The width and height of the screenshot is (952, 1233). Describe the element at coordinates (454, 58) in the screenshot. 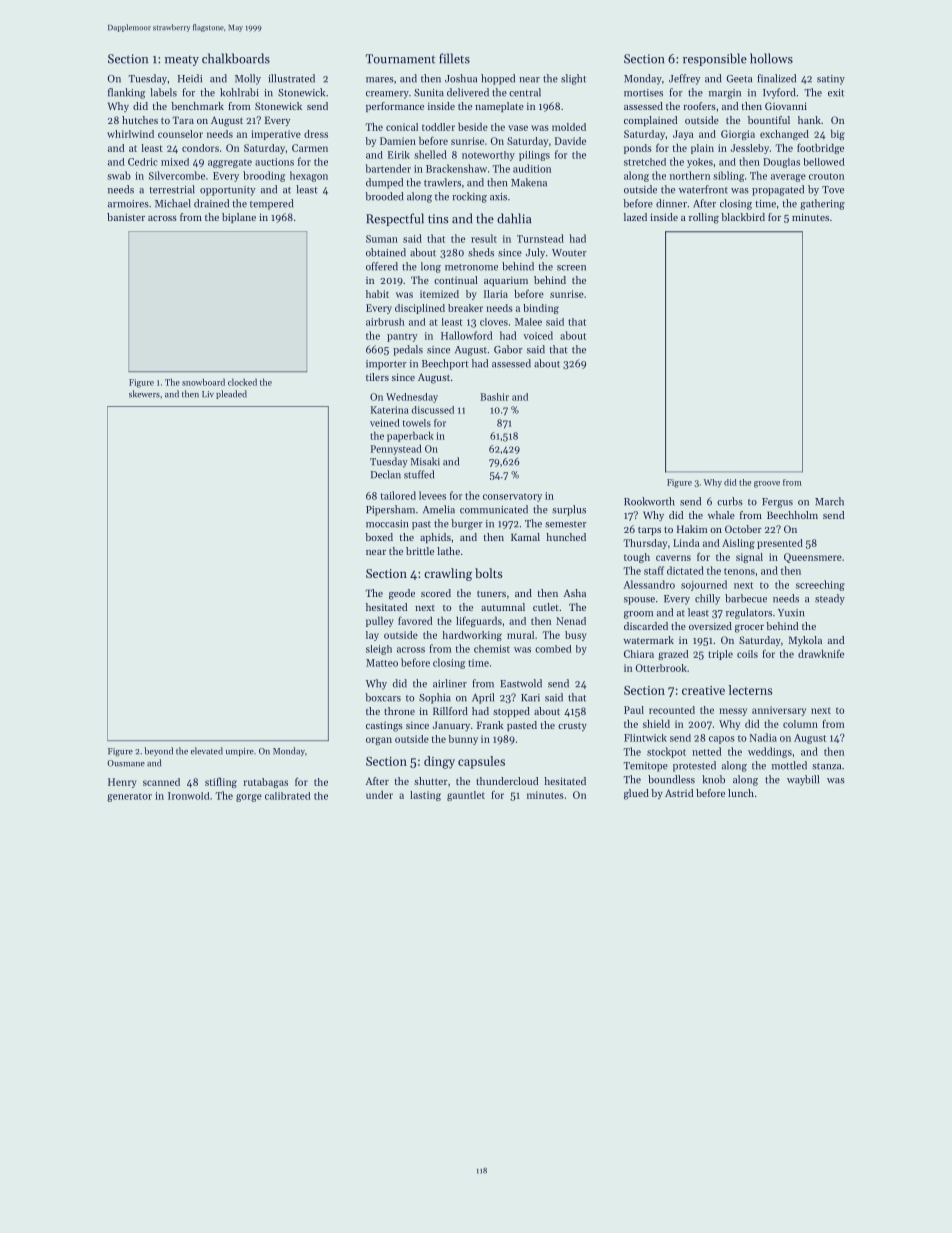

I see `fillets` at that location.
